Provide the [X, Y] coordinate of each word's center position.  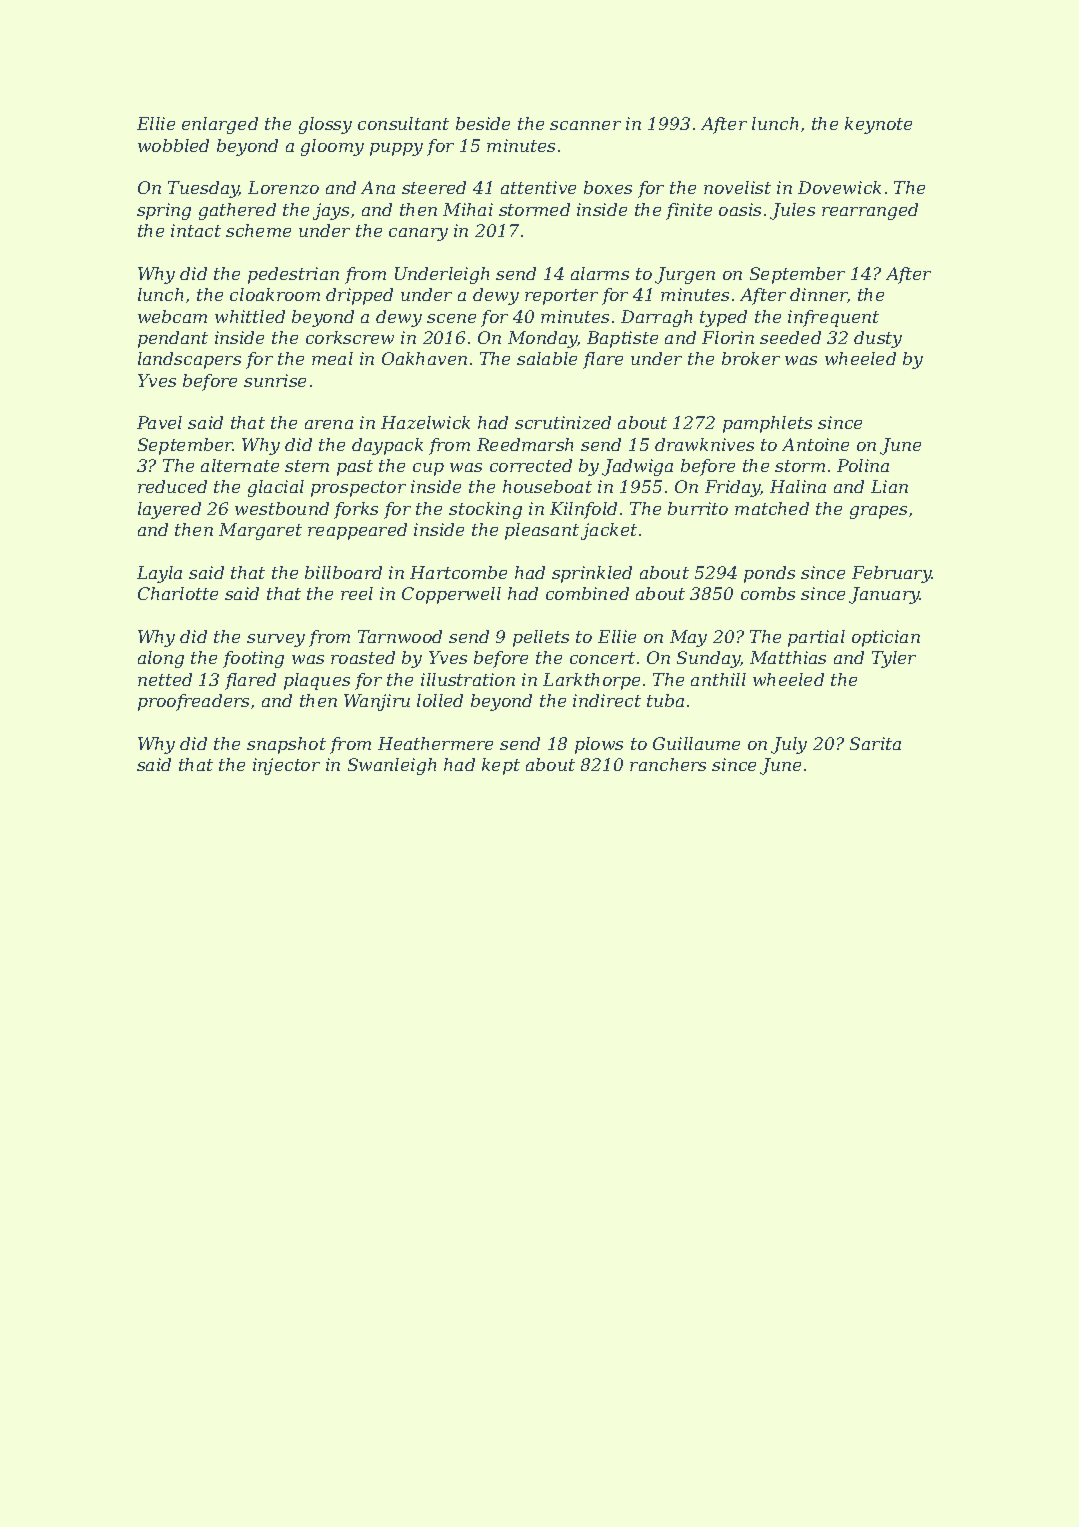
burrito [698, 508]
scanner [585, 125]
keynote [878, 125]
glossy [325, 125]
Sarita [875, 743]
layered [169, 510]
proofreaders [193, 702]
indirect [607, 700]
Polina [863, 465]
